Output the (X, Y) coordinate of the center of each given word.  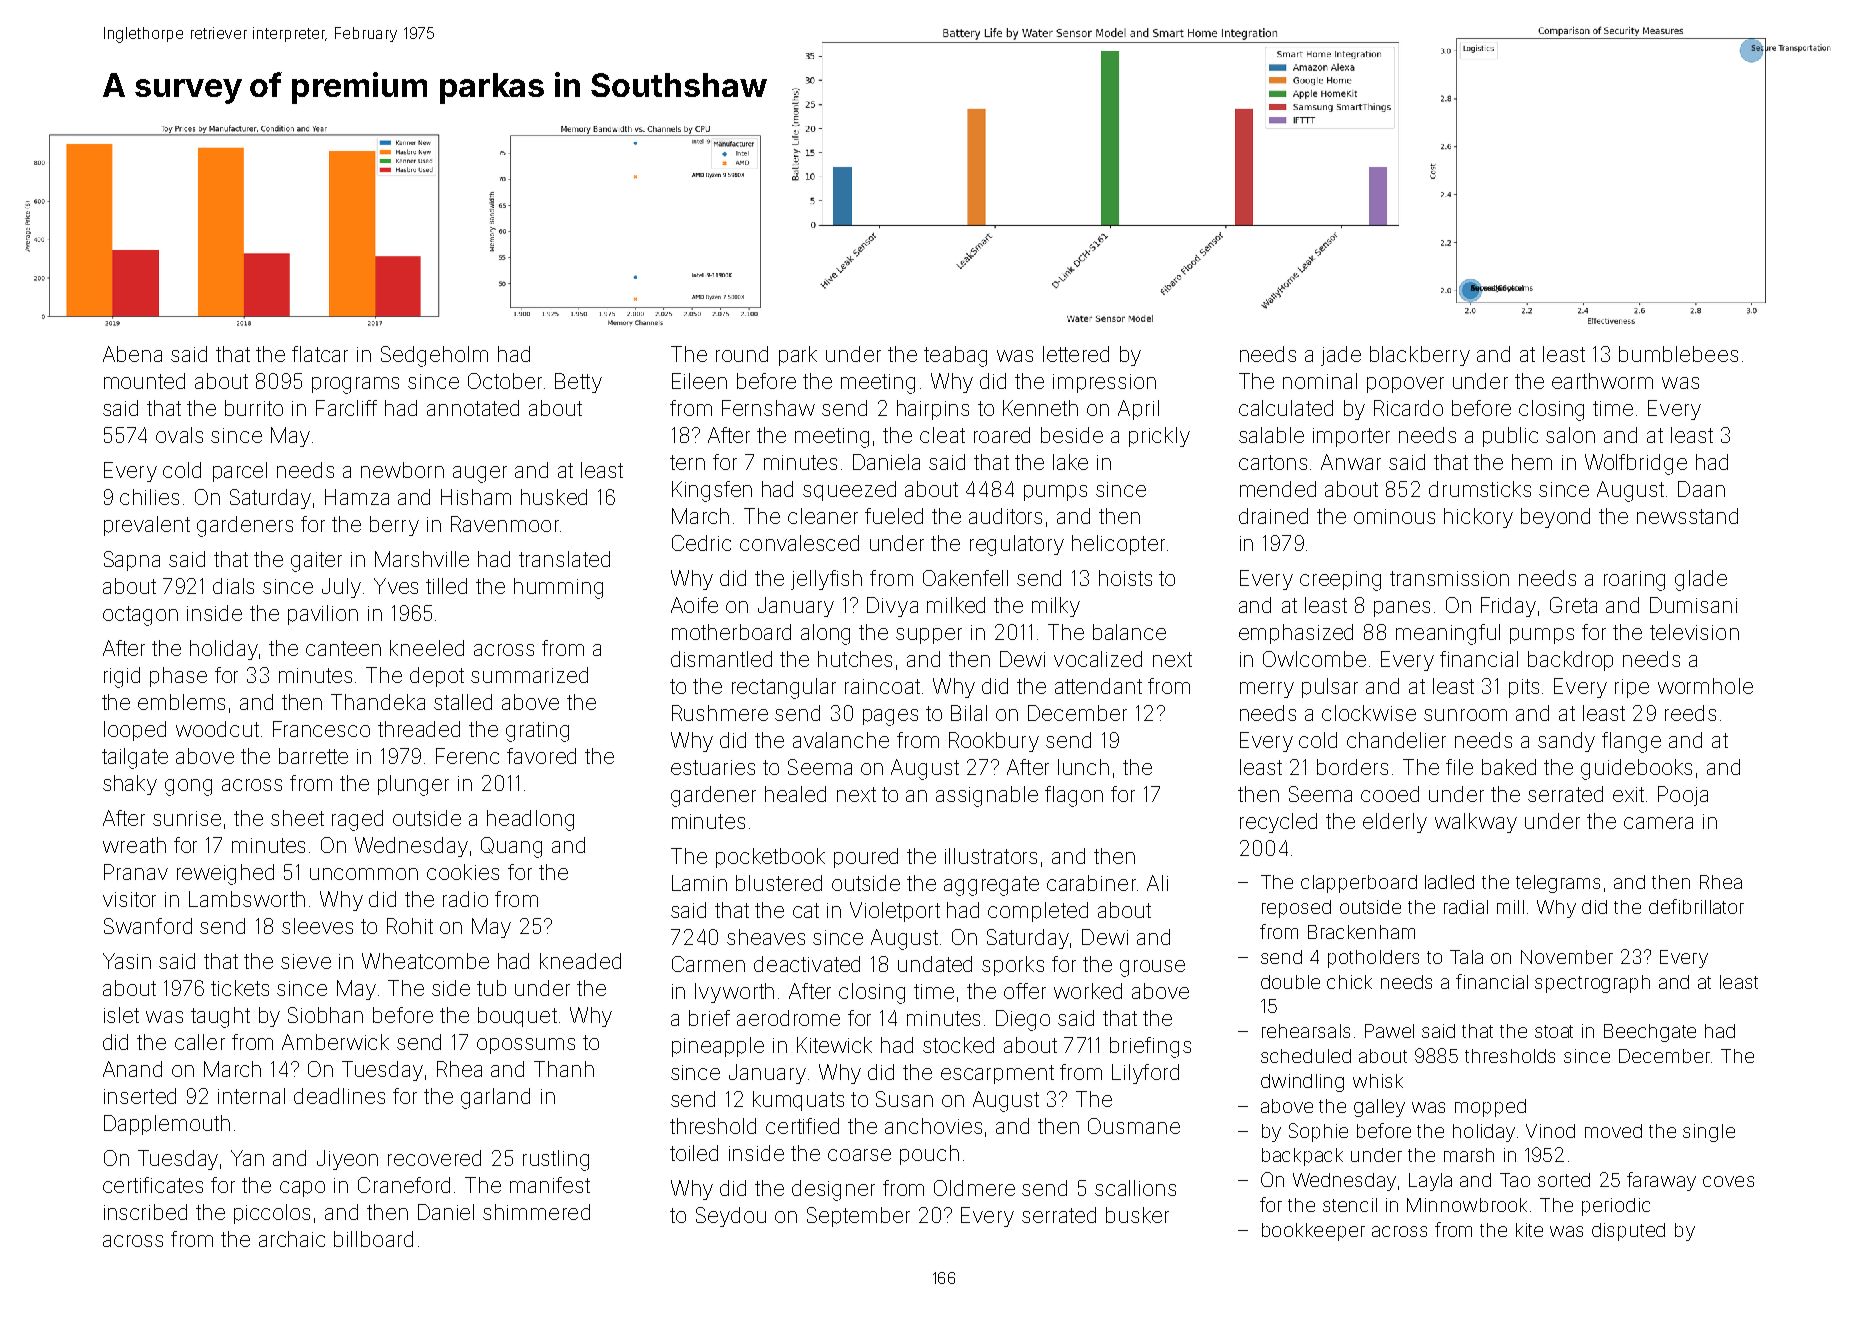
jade (1341, 356)
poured (866, 858)
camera (1658, 823)
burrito (254, 408)
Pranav (136, 872)
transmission (1449, 578)
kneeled (427, 648)
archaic (292, 1239)
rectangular (784, 688)
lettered (1076, 354)
